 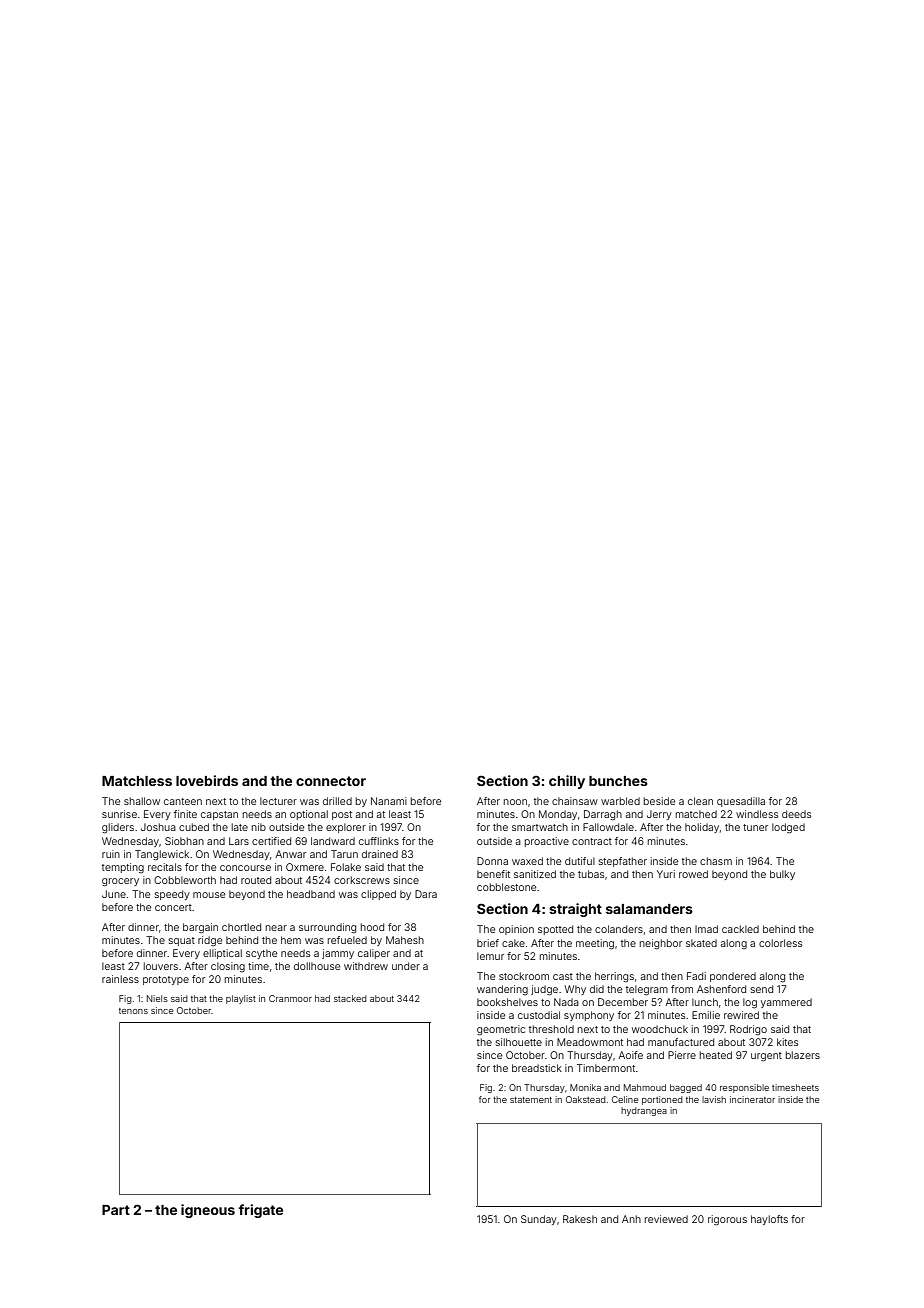 What do you see at coordinates (260, 1211) in the image?
I see `frigate` at bounding box center [260, 1211].
